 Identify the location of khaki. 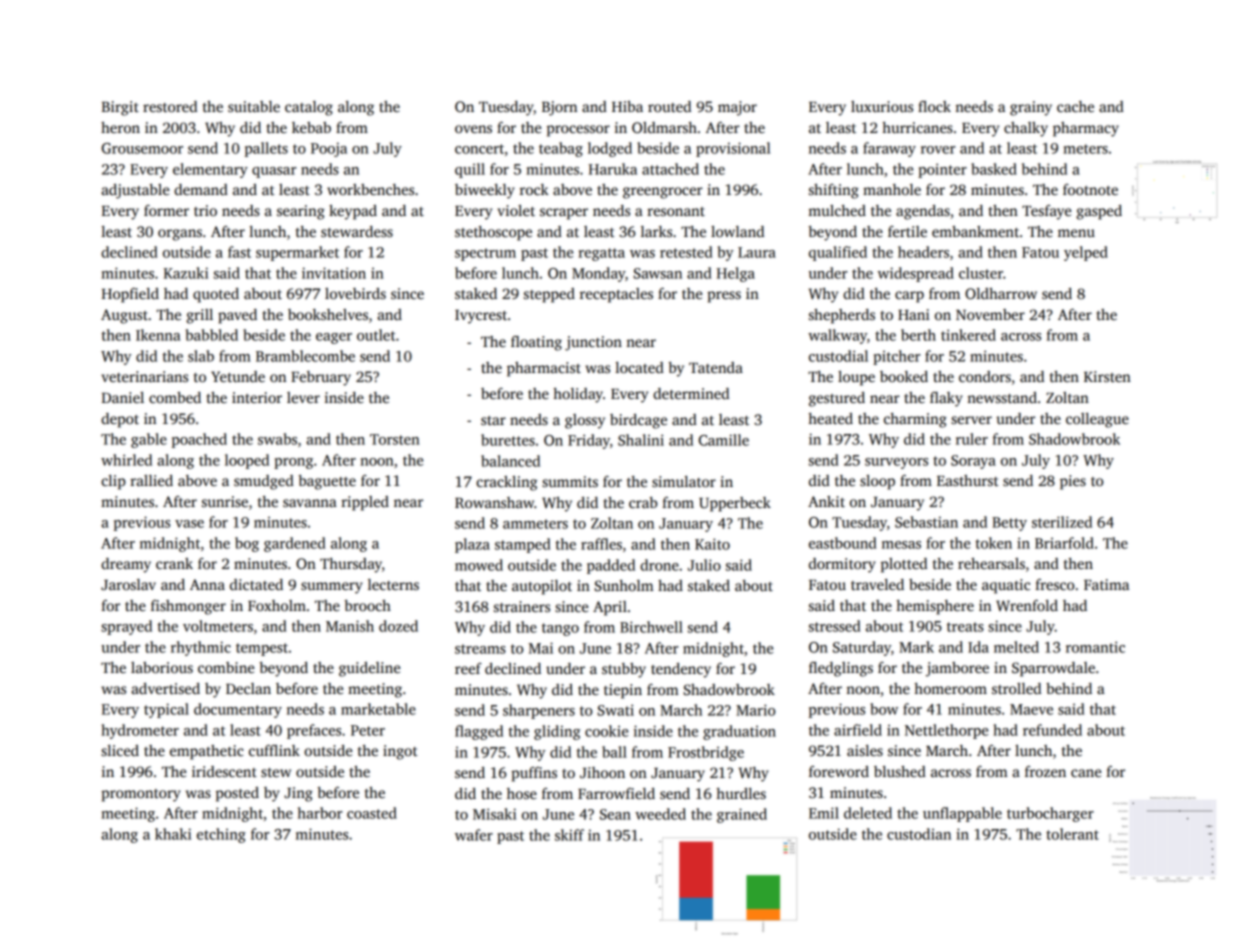
(173, 834).
